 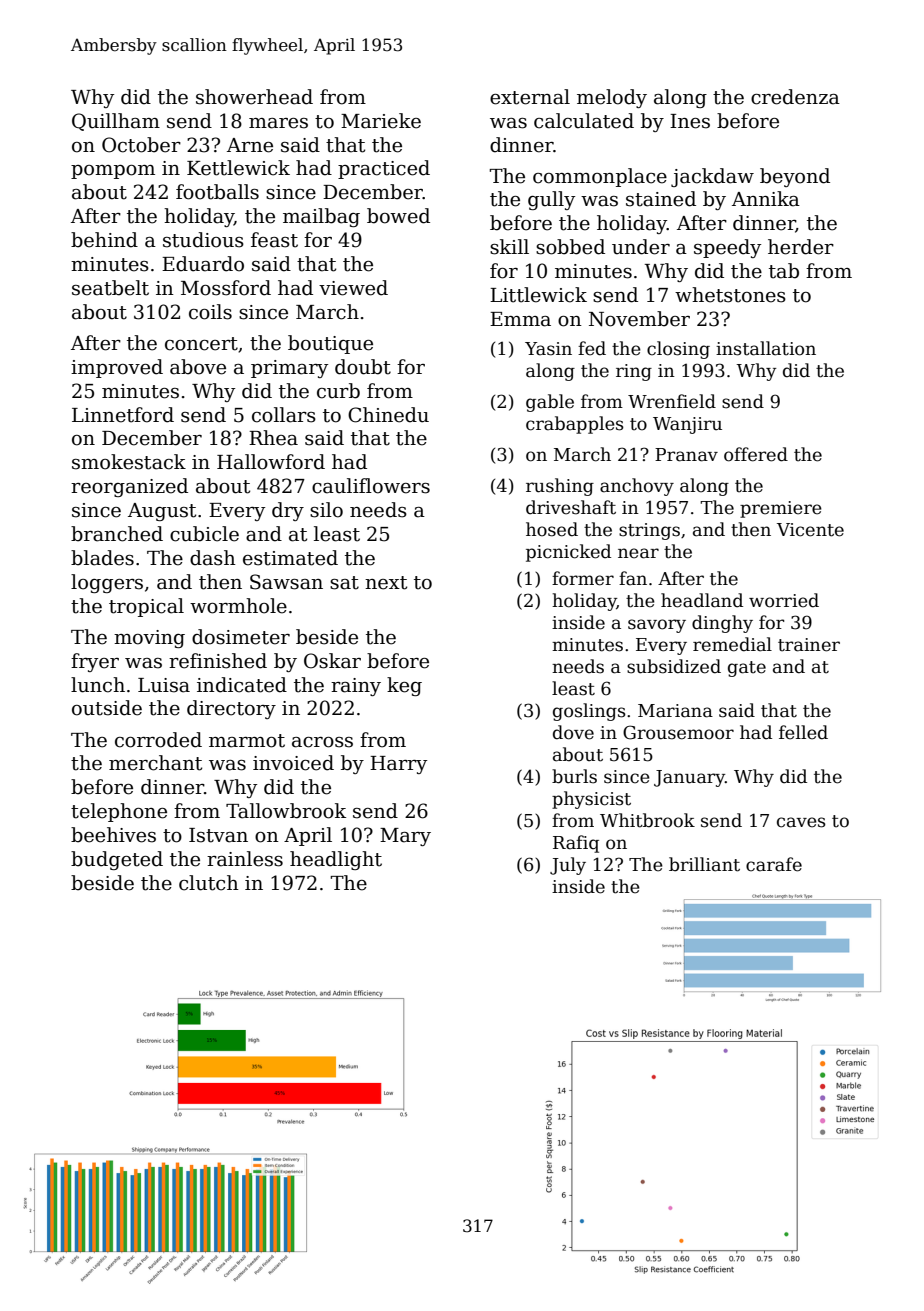 What do you see at coordinates (209, 883) in the document?
I see `clutch` at bounding box center [209, 883].
